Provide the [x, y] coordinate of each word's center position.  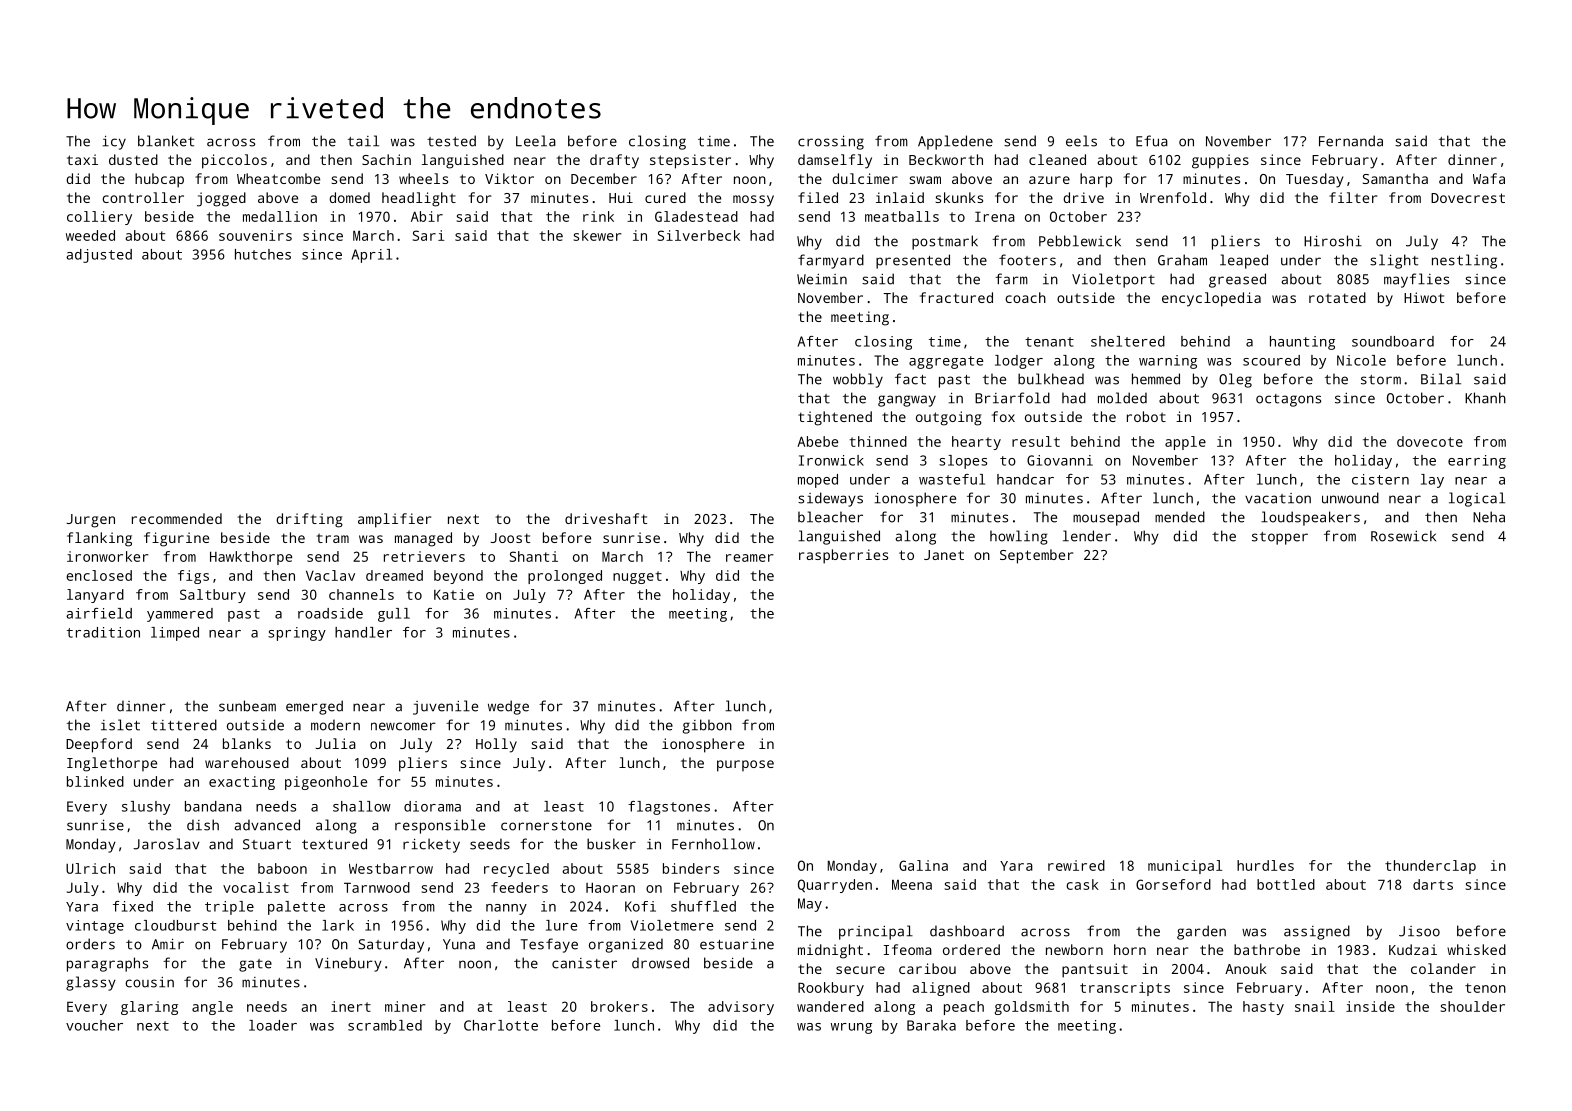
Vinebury [348, 964]
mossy [753, 201]
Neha [1489, 517]
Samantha [1395, 178]
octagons [1288, 400]
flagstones [669, 808]
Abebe [817, 441]
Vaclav [330, 575]
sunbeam [247, 706]
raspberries [843, 556]
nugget [637, 577]
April [372, 256]
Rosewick [1403, 536]
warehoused [247, 762]
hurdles [1265, 865]
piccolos [234, 161]
